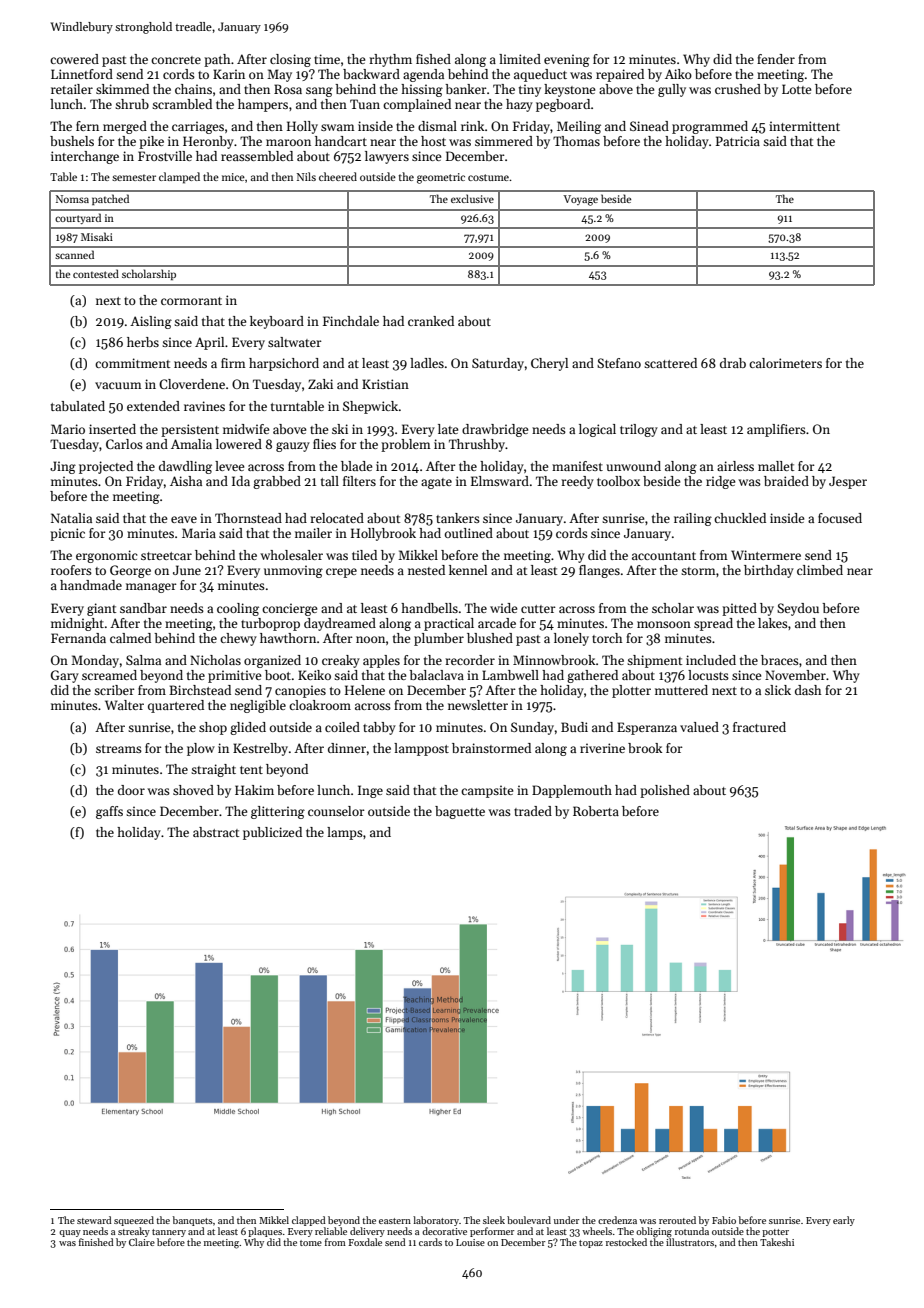 This screenshot has height=1308, width=924. What do you see at coordinates (96, 273) in the screenshot?
I see `contested` at bounding box center [96, 273].
